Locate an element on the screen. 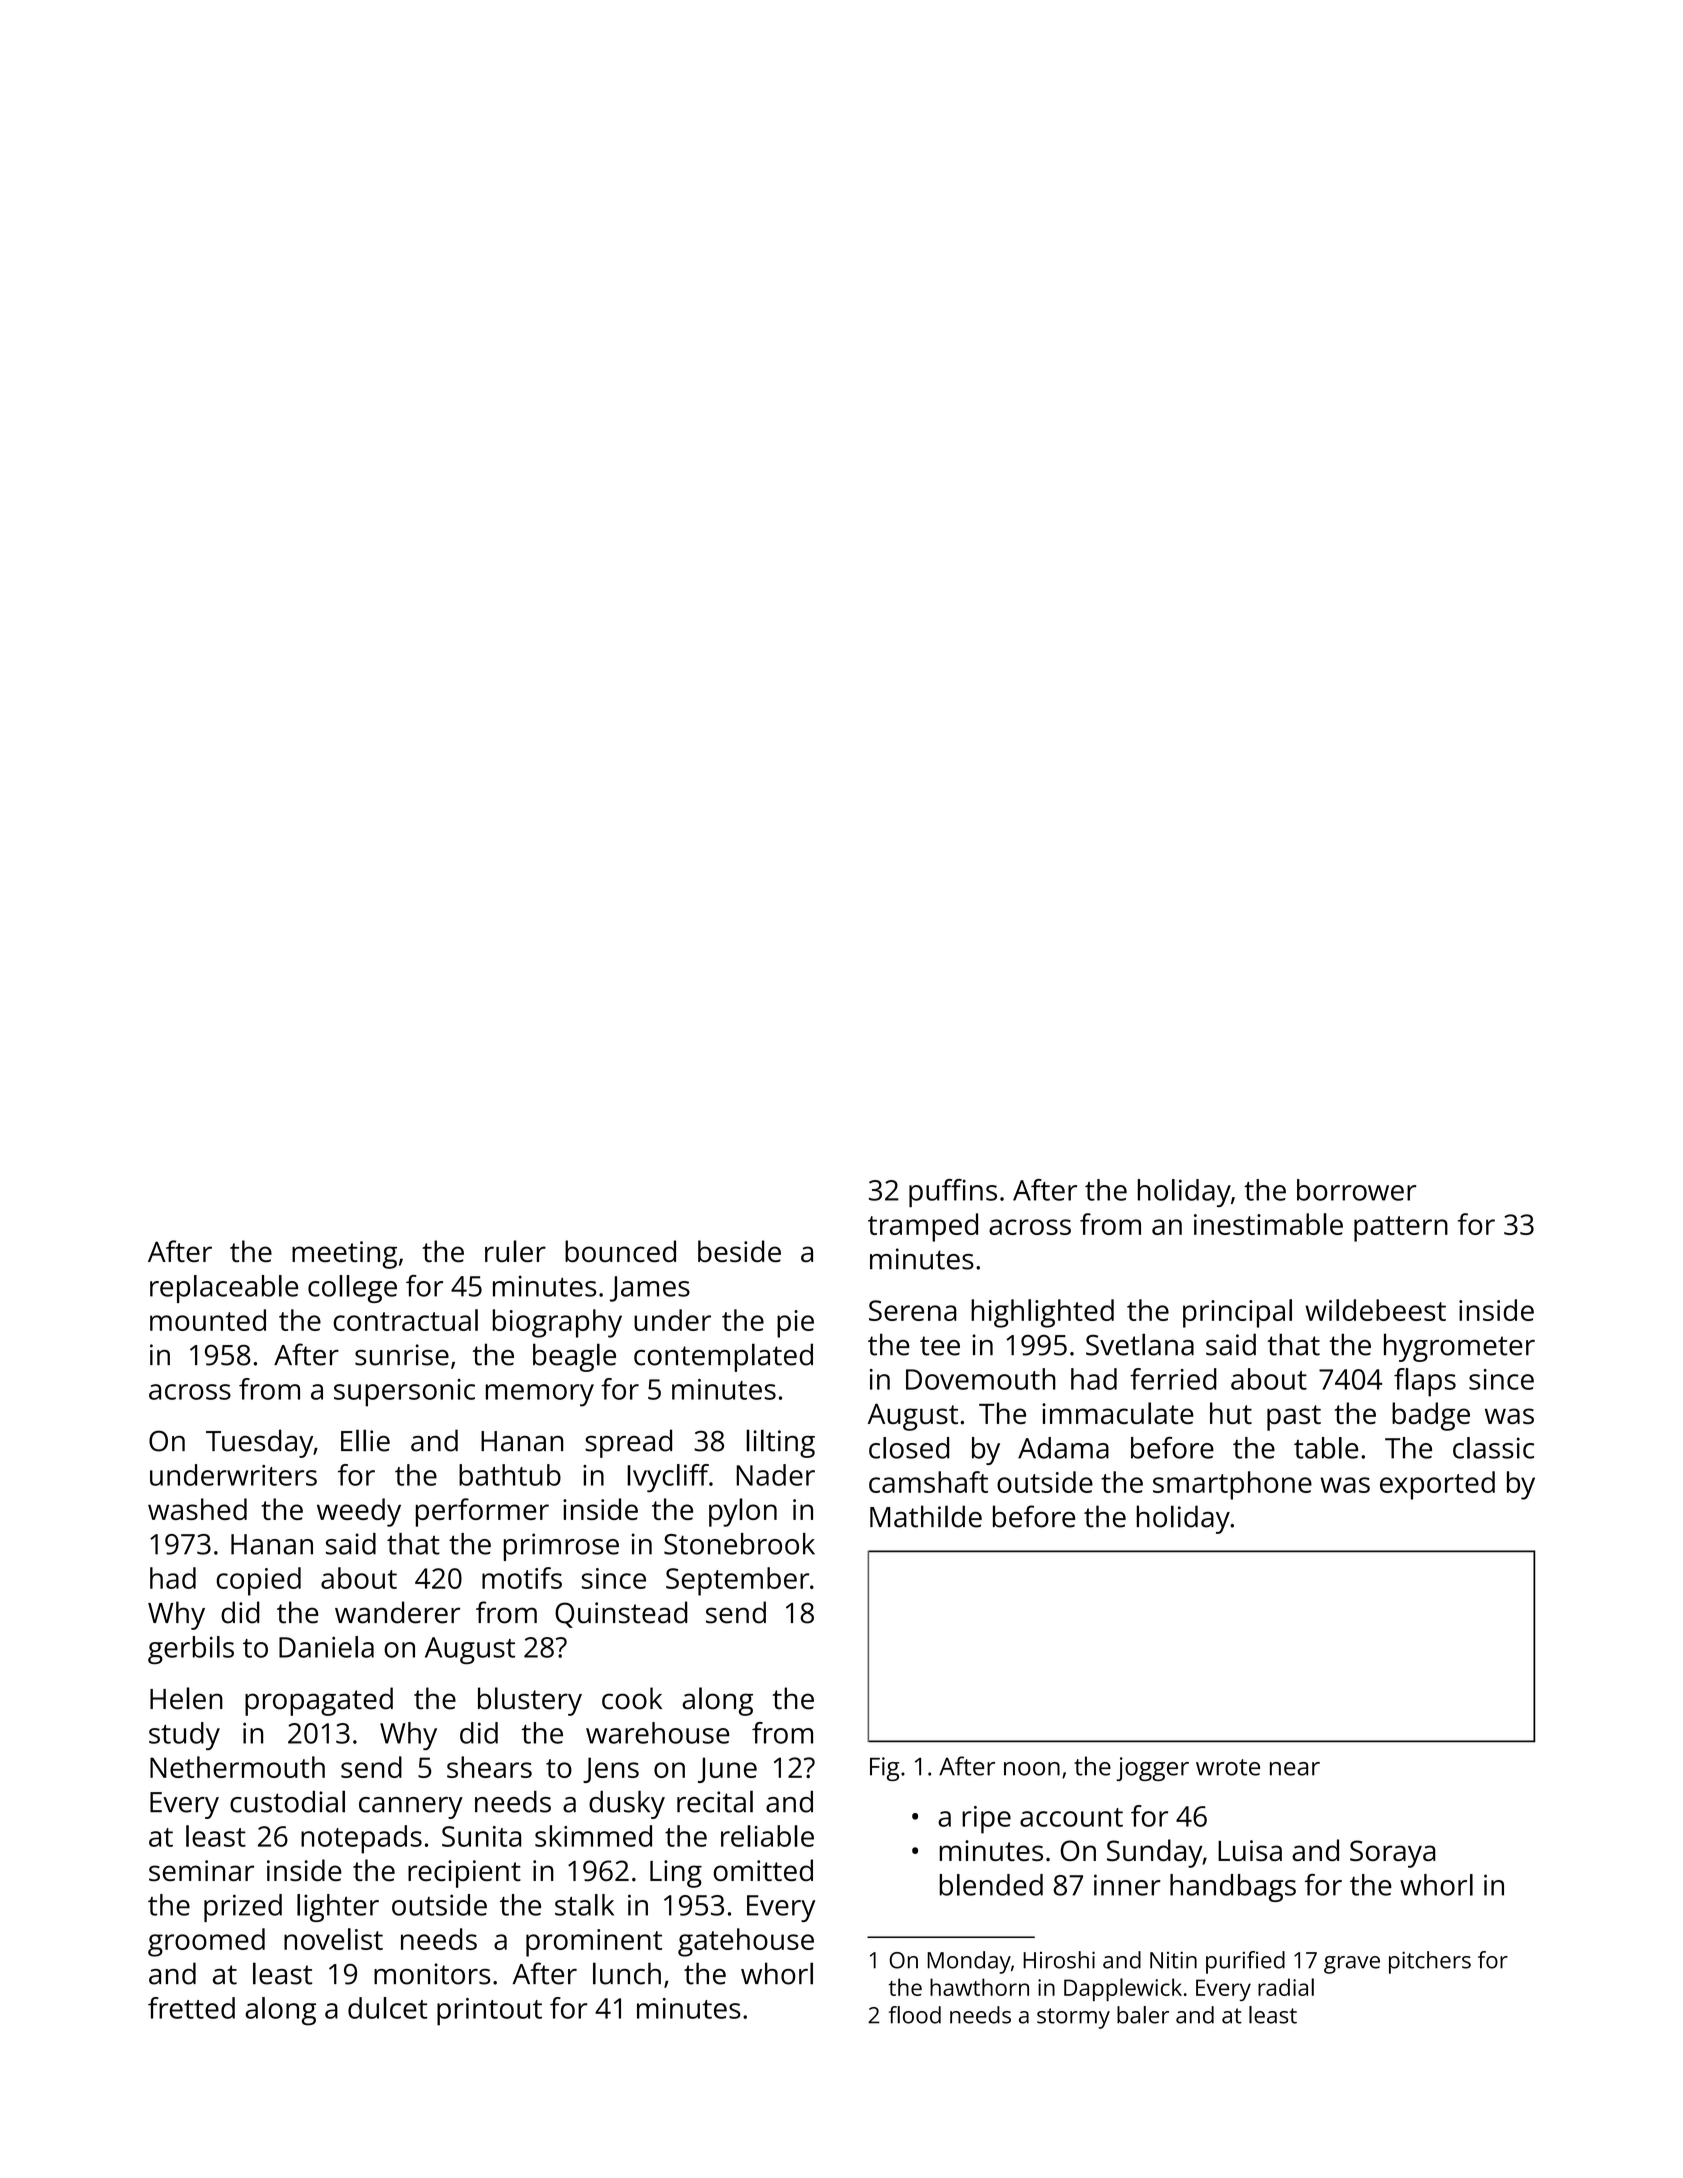  contractual is located at coordinates (405, 1320).
